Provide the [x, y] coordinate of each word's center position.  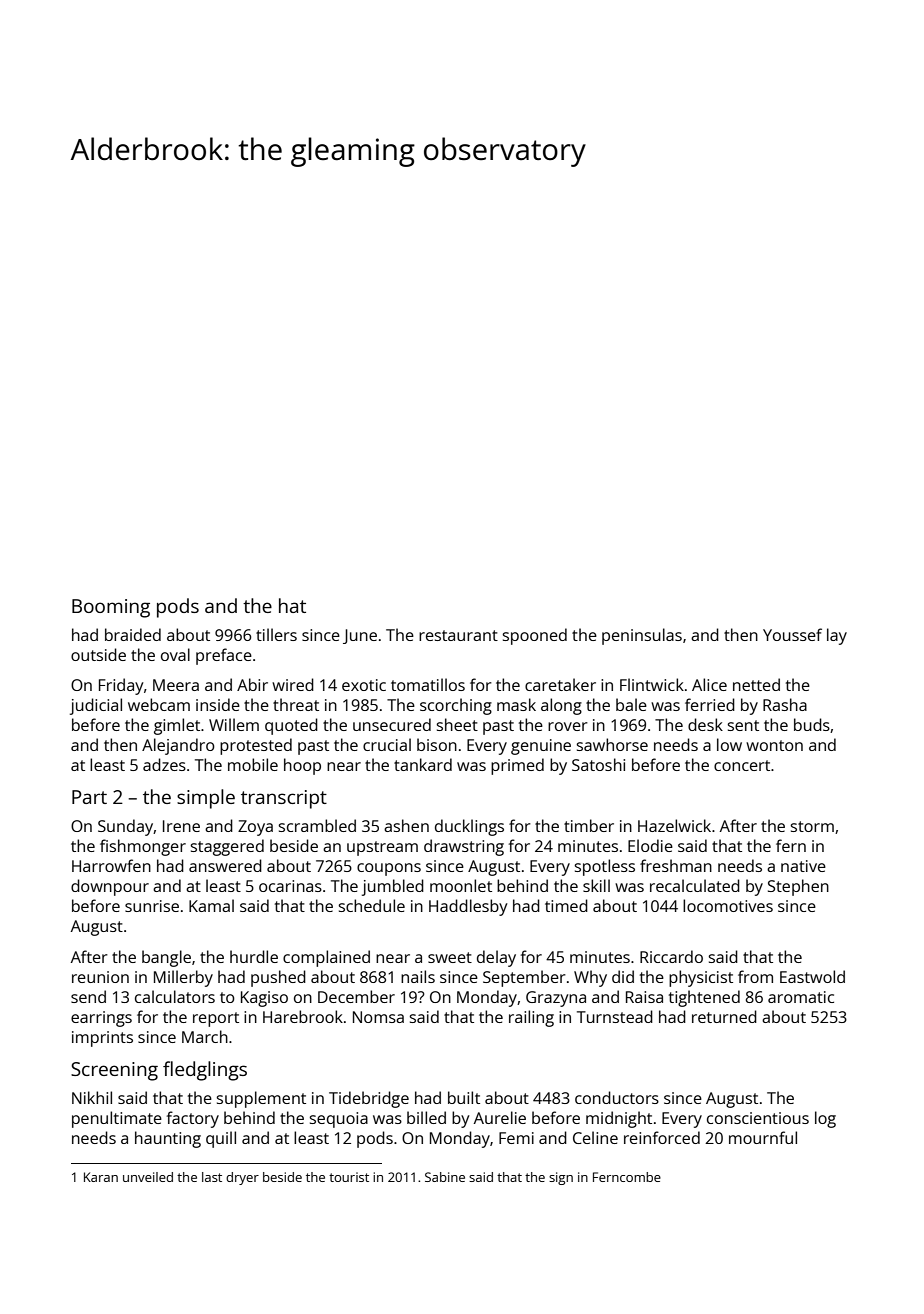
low [729, 744]
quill [221, 1139]
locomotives [728, 905]
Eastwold [812, 976]
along [561, 706]
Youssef [792, 634]
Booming [111, 608]
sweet [450, 957]
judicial [96, 706]
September [524, 978]
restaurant [458, 635]
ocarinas [290, 886]
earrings [101, 1019]
